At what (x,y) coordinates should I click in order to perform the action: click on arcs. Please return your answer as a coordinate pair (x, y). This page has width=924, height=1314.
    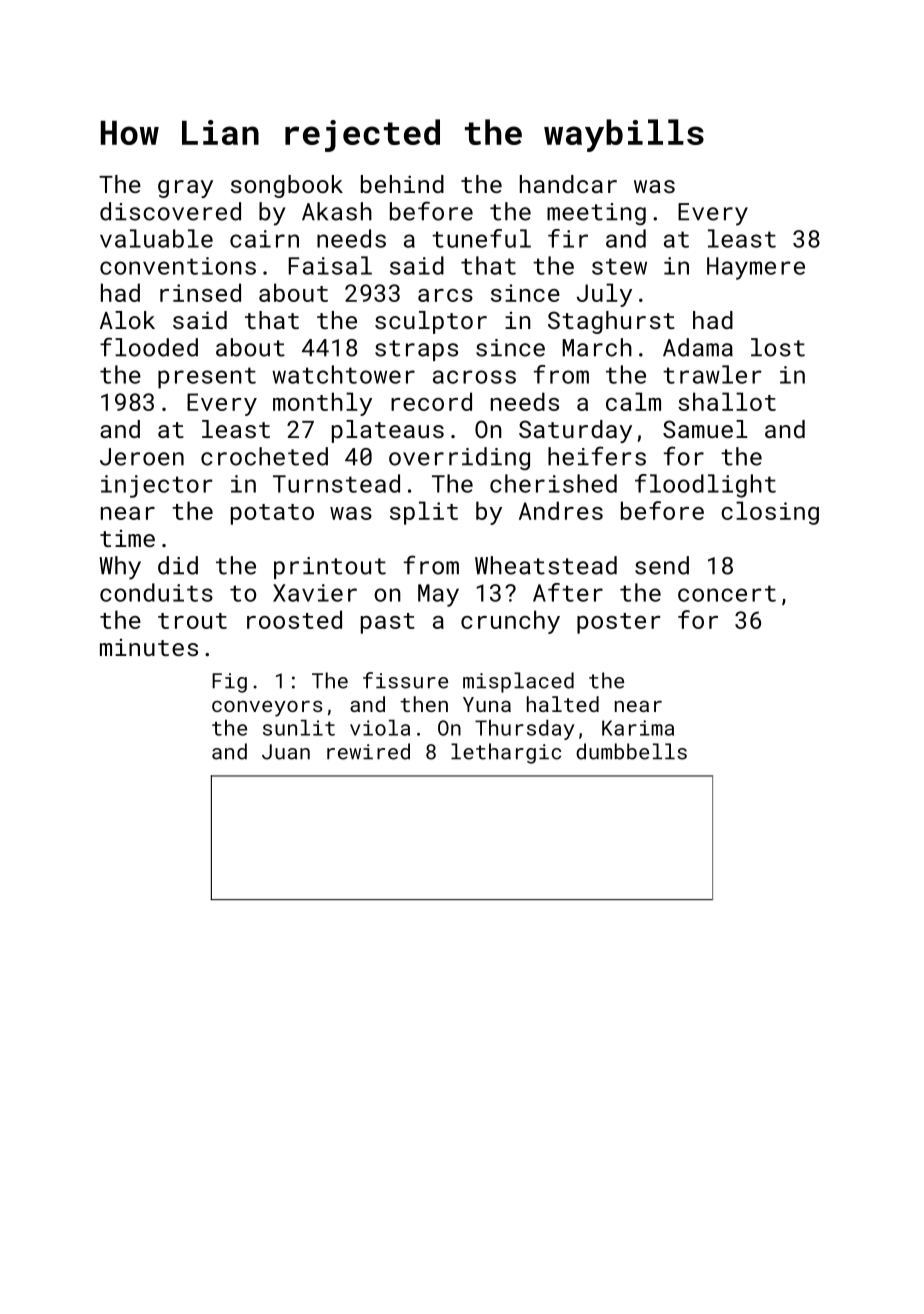
    Looking at the image, I should click on (445, 295).
